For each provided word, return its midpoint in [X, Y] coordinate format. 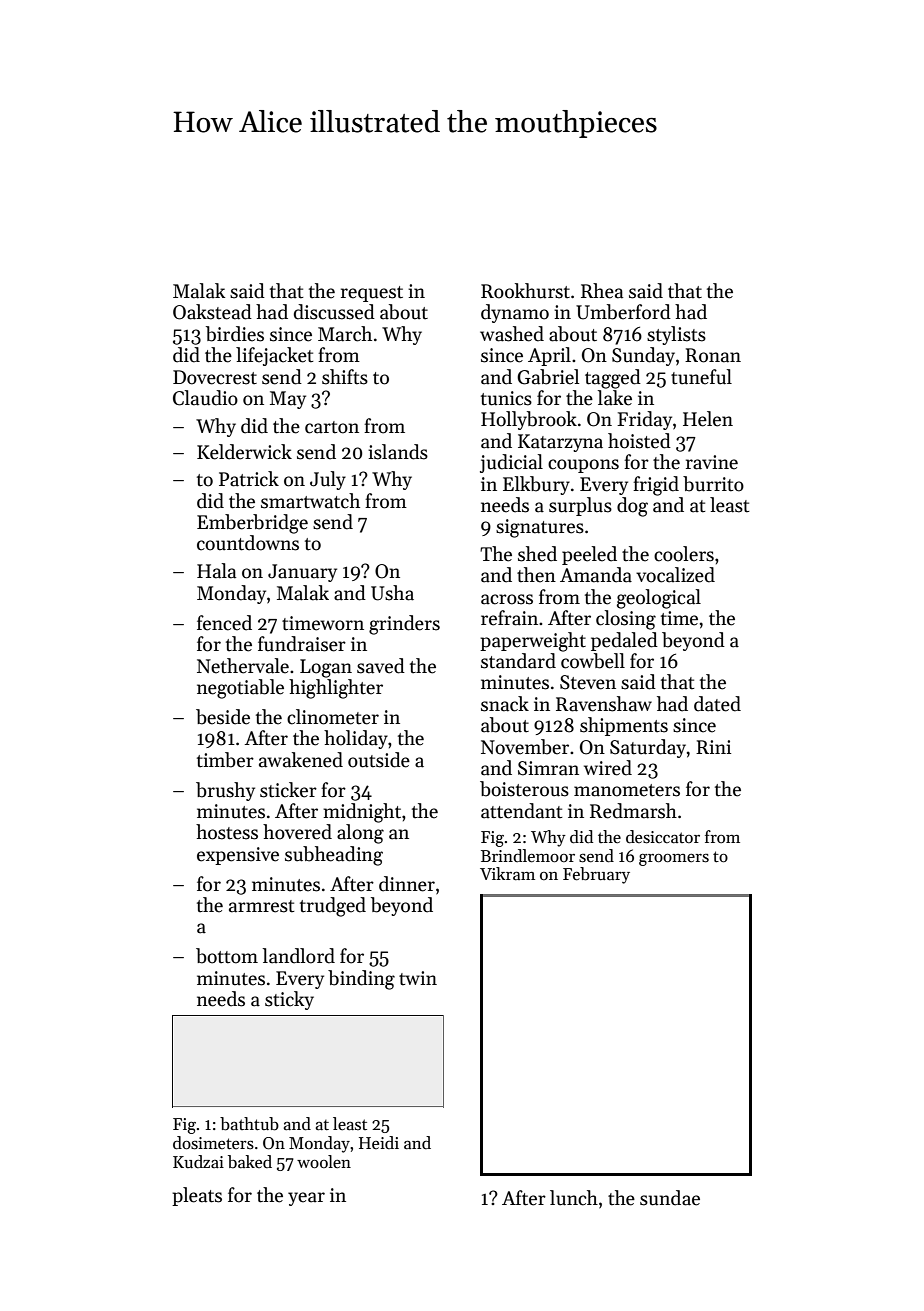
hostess [227, 832]
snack [505, 704]
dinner [407, 884]
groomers [674, 860]
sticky [289, 1000]
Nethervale [243, 666]
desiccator [663, 837]
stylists [676, 335]
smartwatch [310, 501]
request [372, 294]
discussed [334, 312]
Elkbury [536, 485]
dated [717, 704]
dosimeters [213, 1143]
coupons [583, 466]
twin [418, 978]
